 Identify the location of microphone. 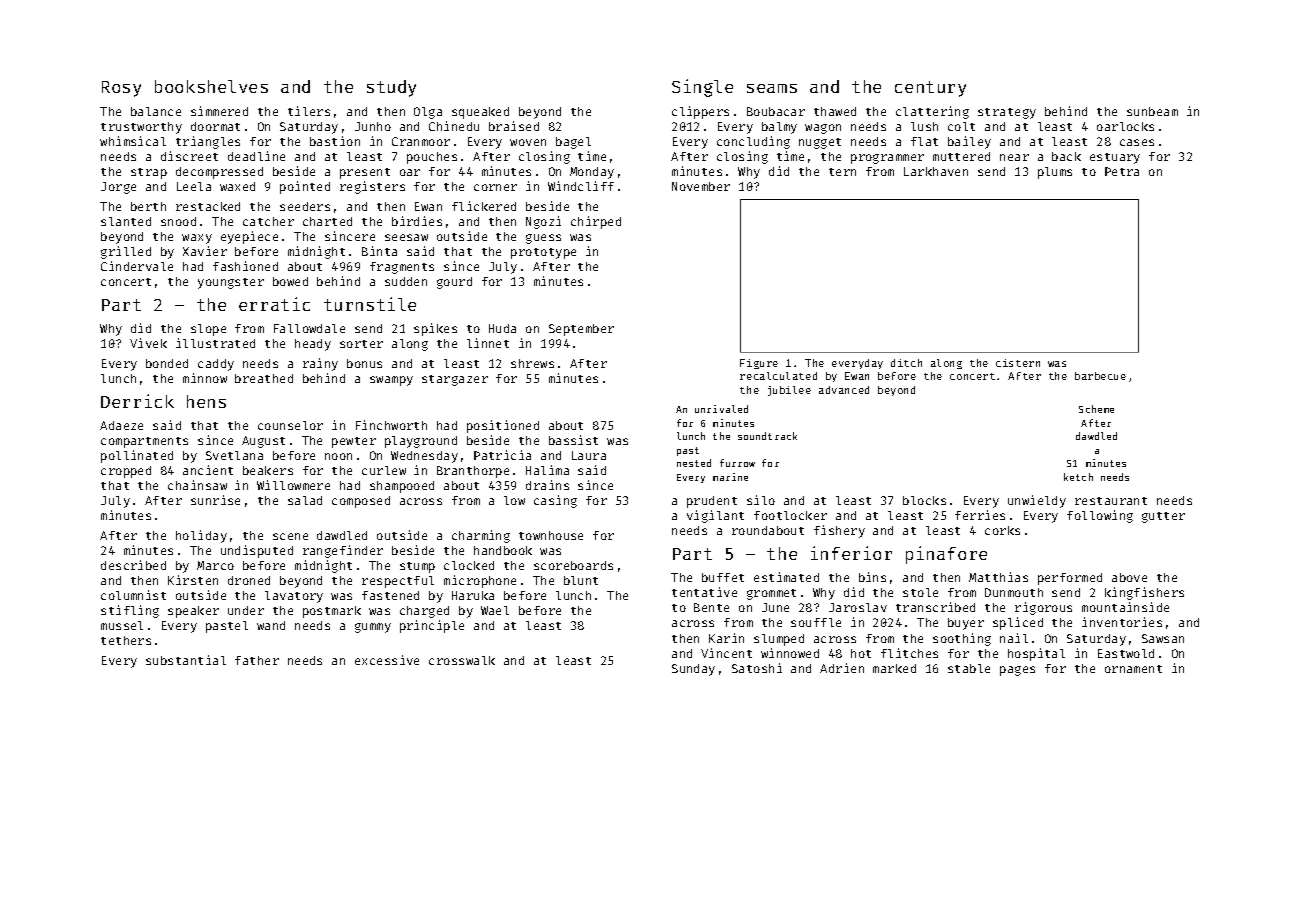
(480, 581).
